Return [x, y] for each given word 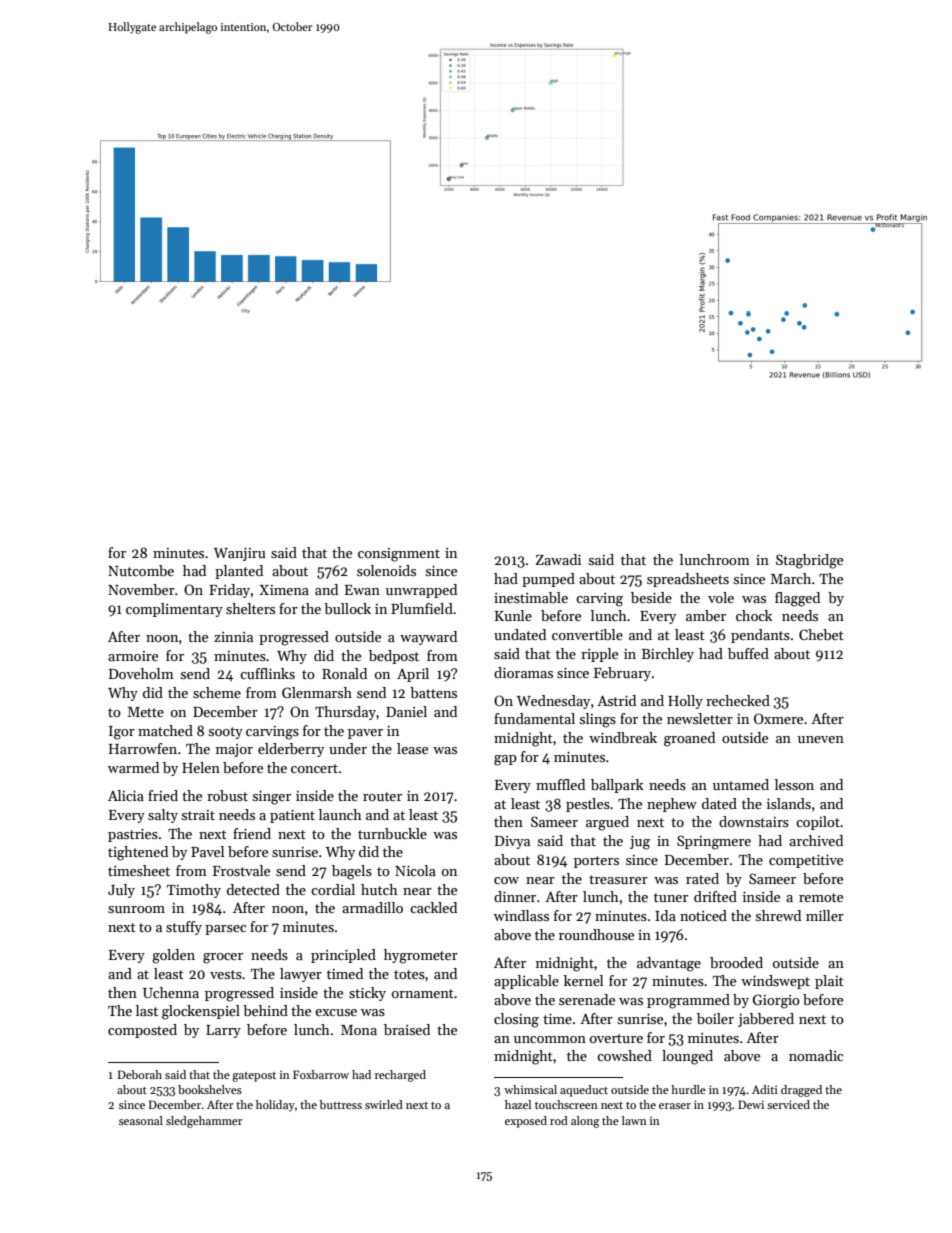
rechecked [738, 700]
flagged [797, 599]
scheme [217, 692]
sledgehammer [204, 1122]
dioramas [523, 672]
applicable [526, 982]
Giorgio [776, 1001]
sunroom [136, 909]
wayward [428, 638]
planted [239, 572]
